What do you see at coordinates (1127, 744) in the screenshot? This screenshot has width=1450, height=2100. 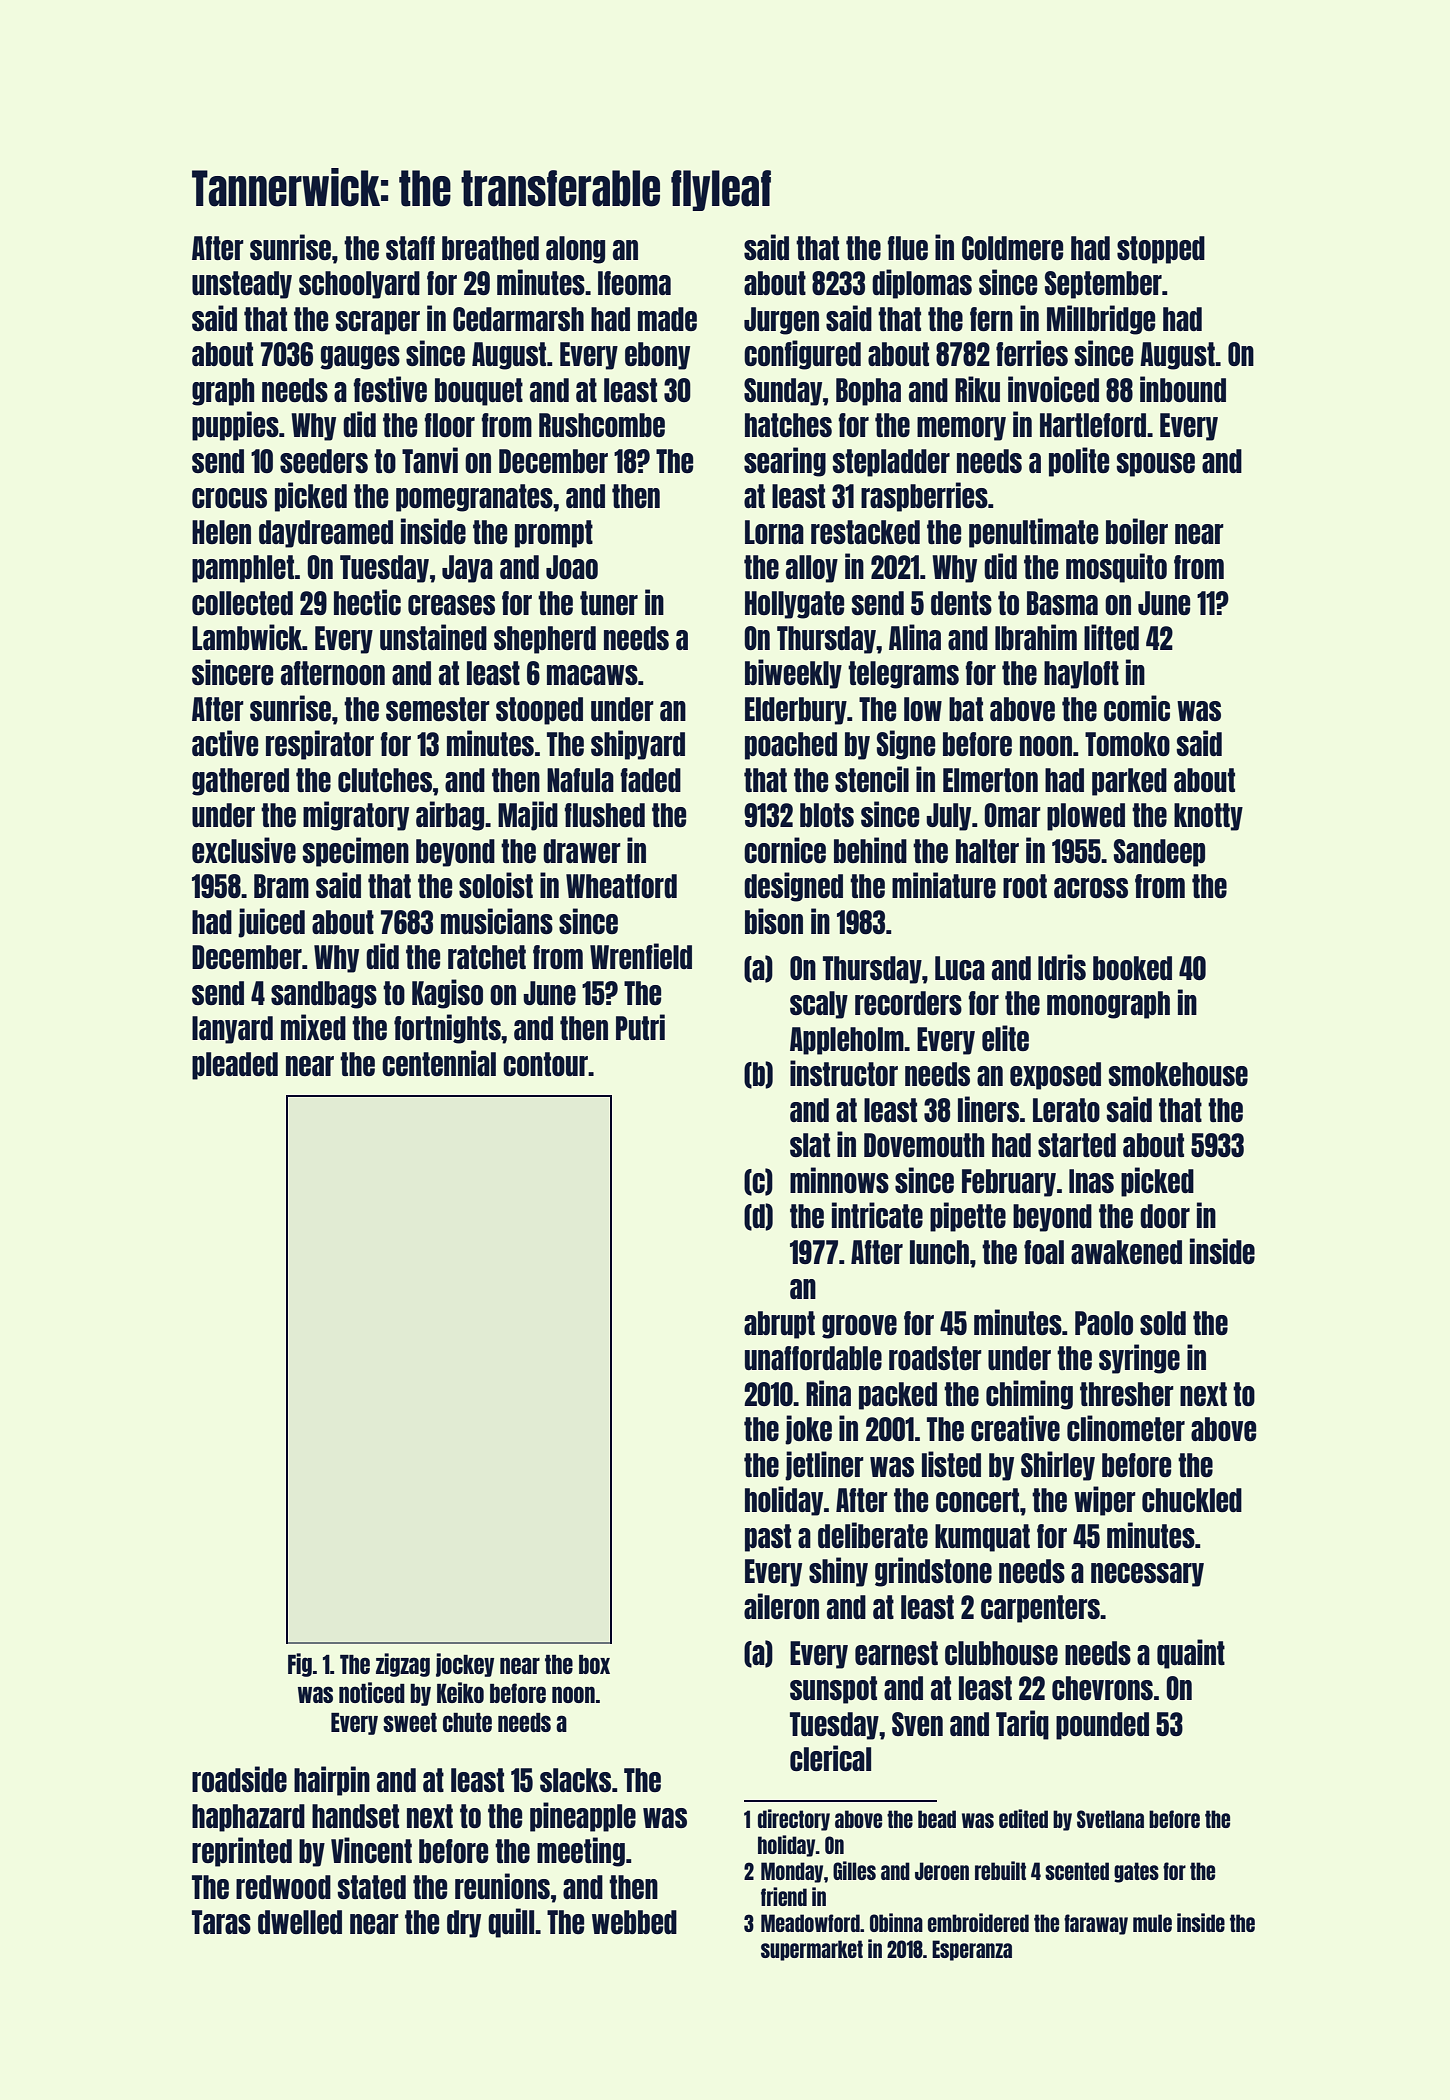 I see `Tomoko` at bounding box center [1127, 744].
